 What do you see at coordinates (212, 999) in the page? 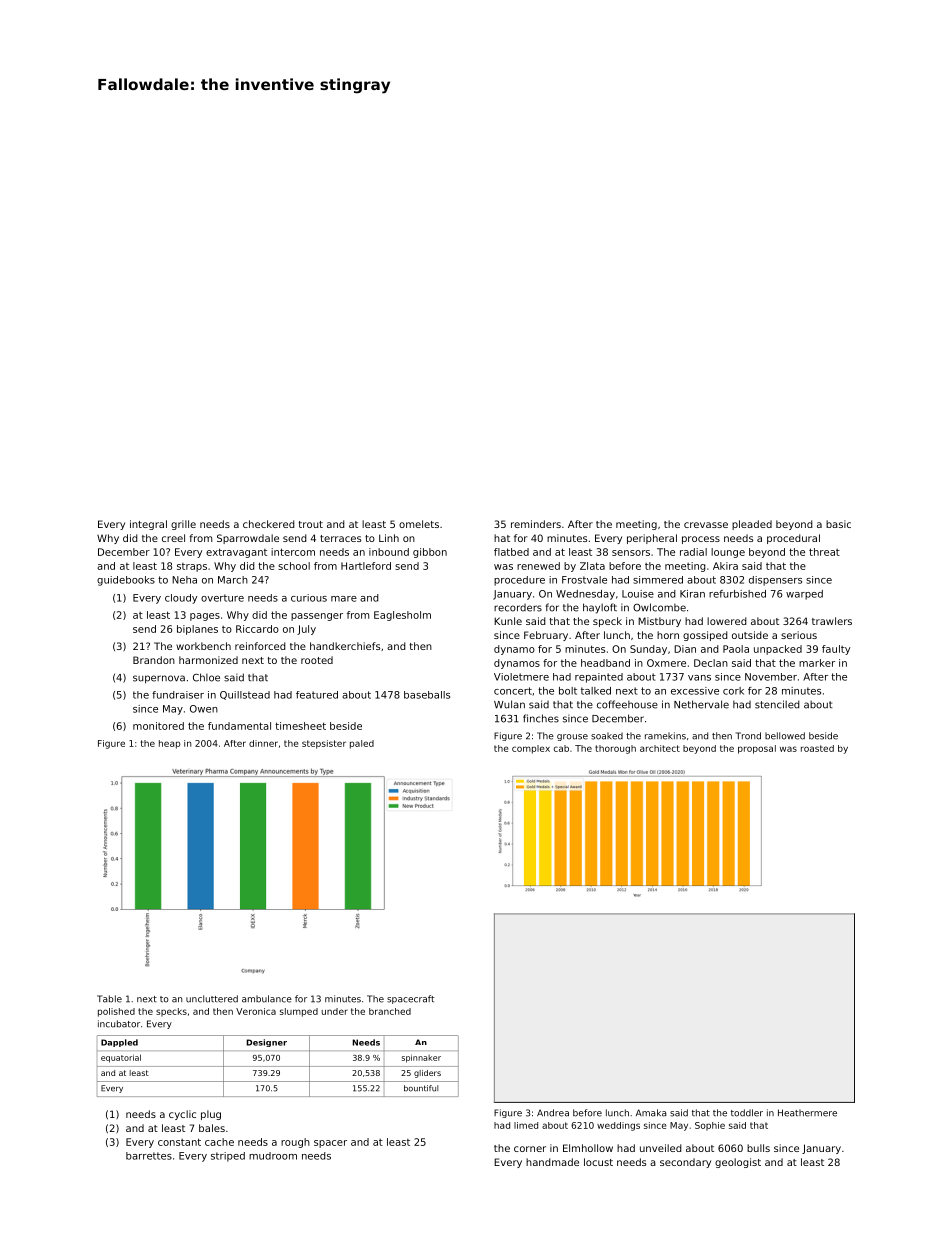
I see `uncluttered` at bounding box center [212, 999].
